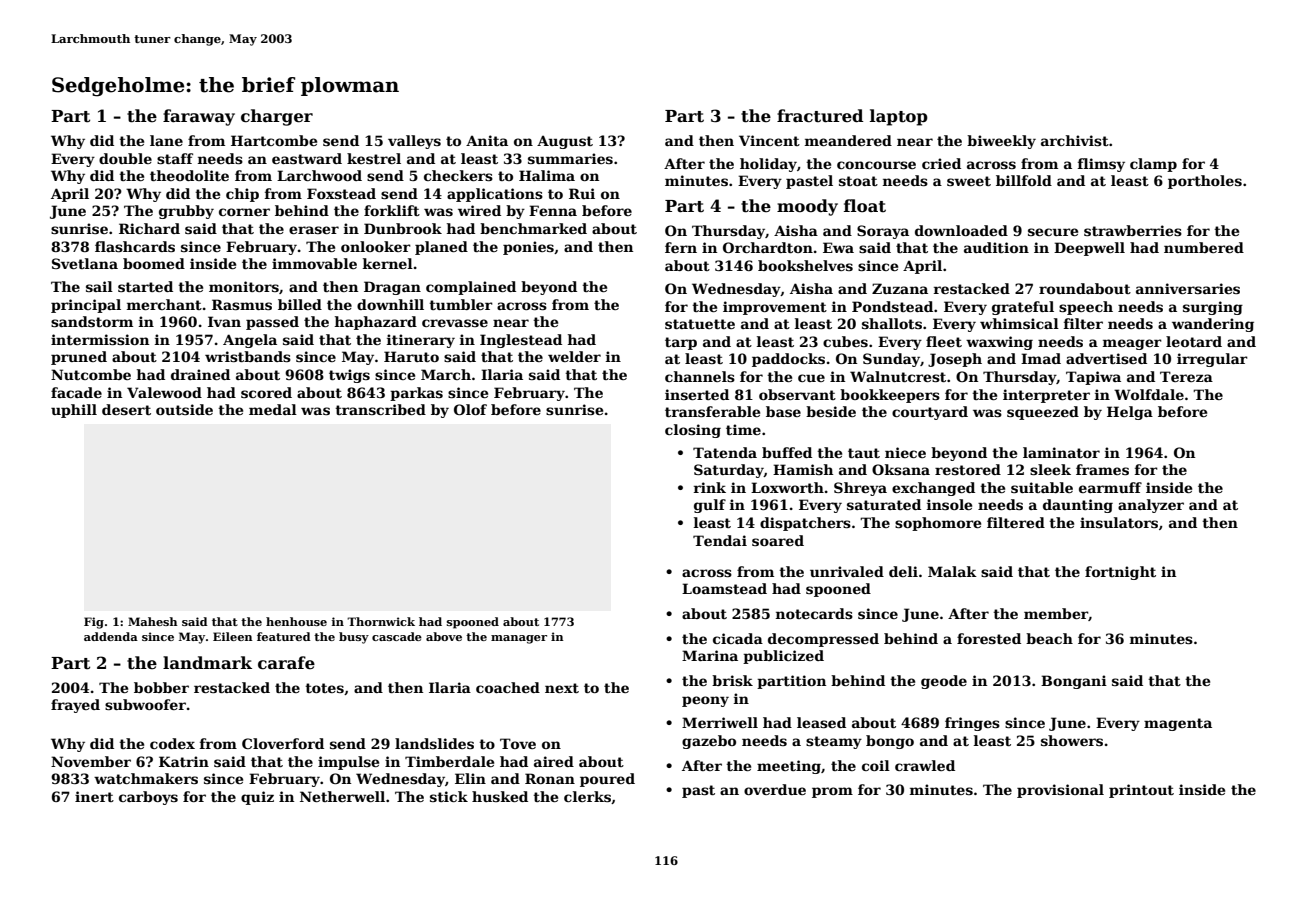  Describe the element at coordinates (1001, 142) in the screenshot. I see `biweekly` at that location.
